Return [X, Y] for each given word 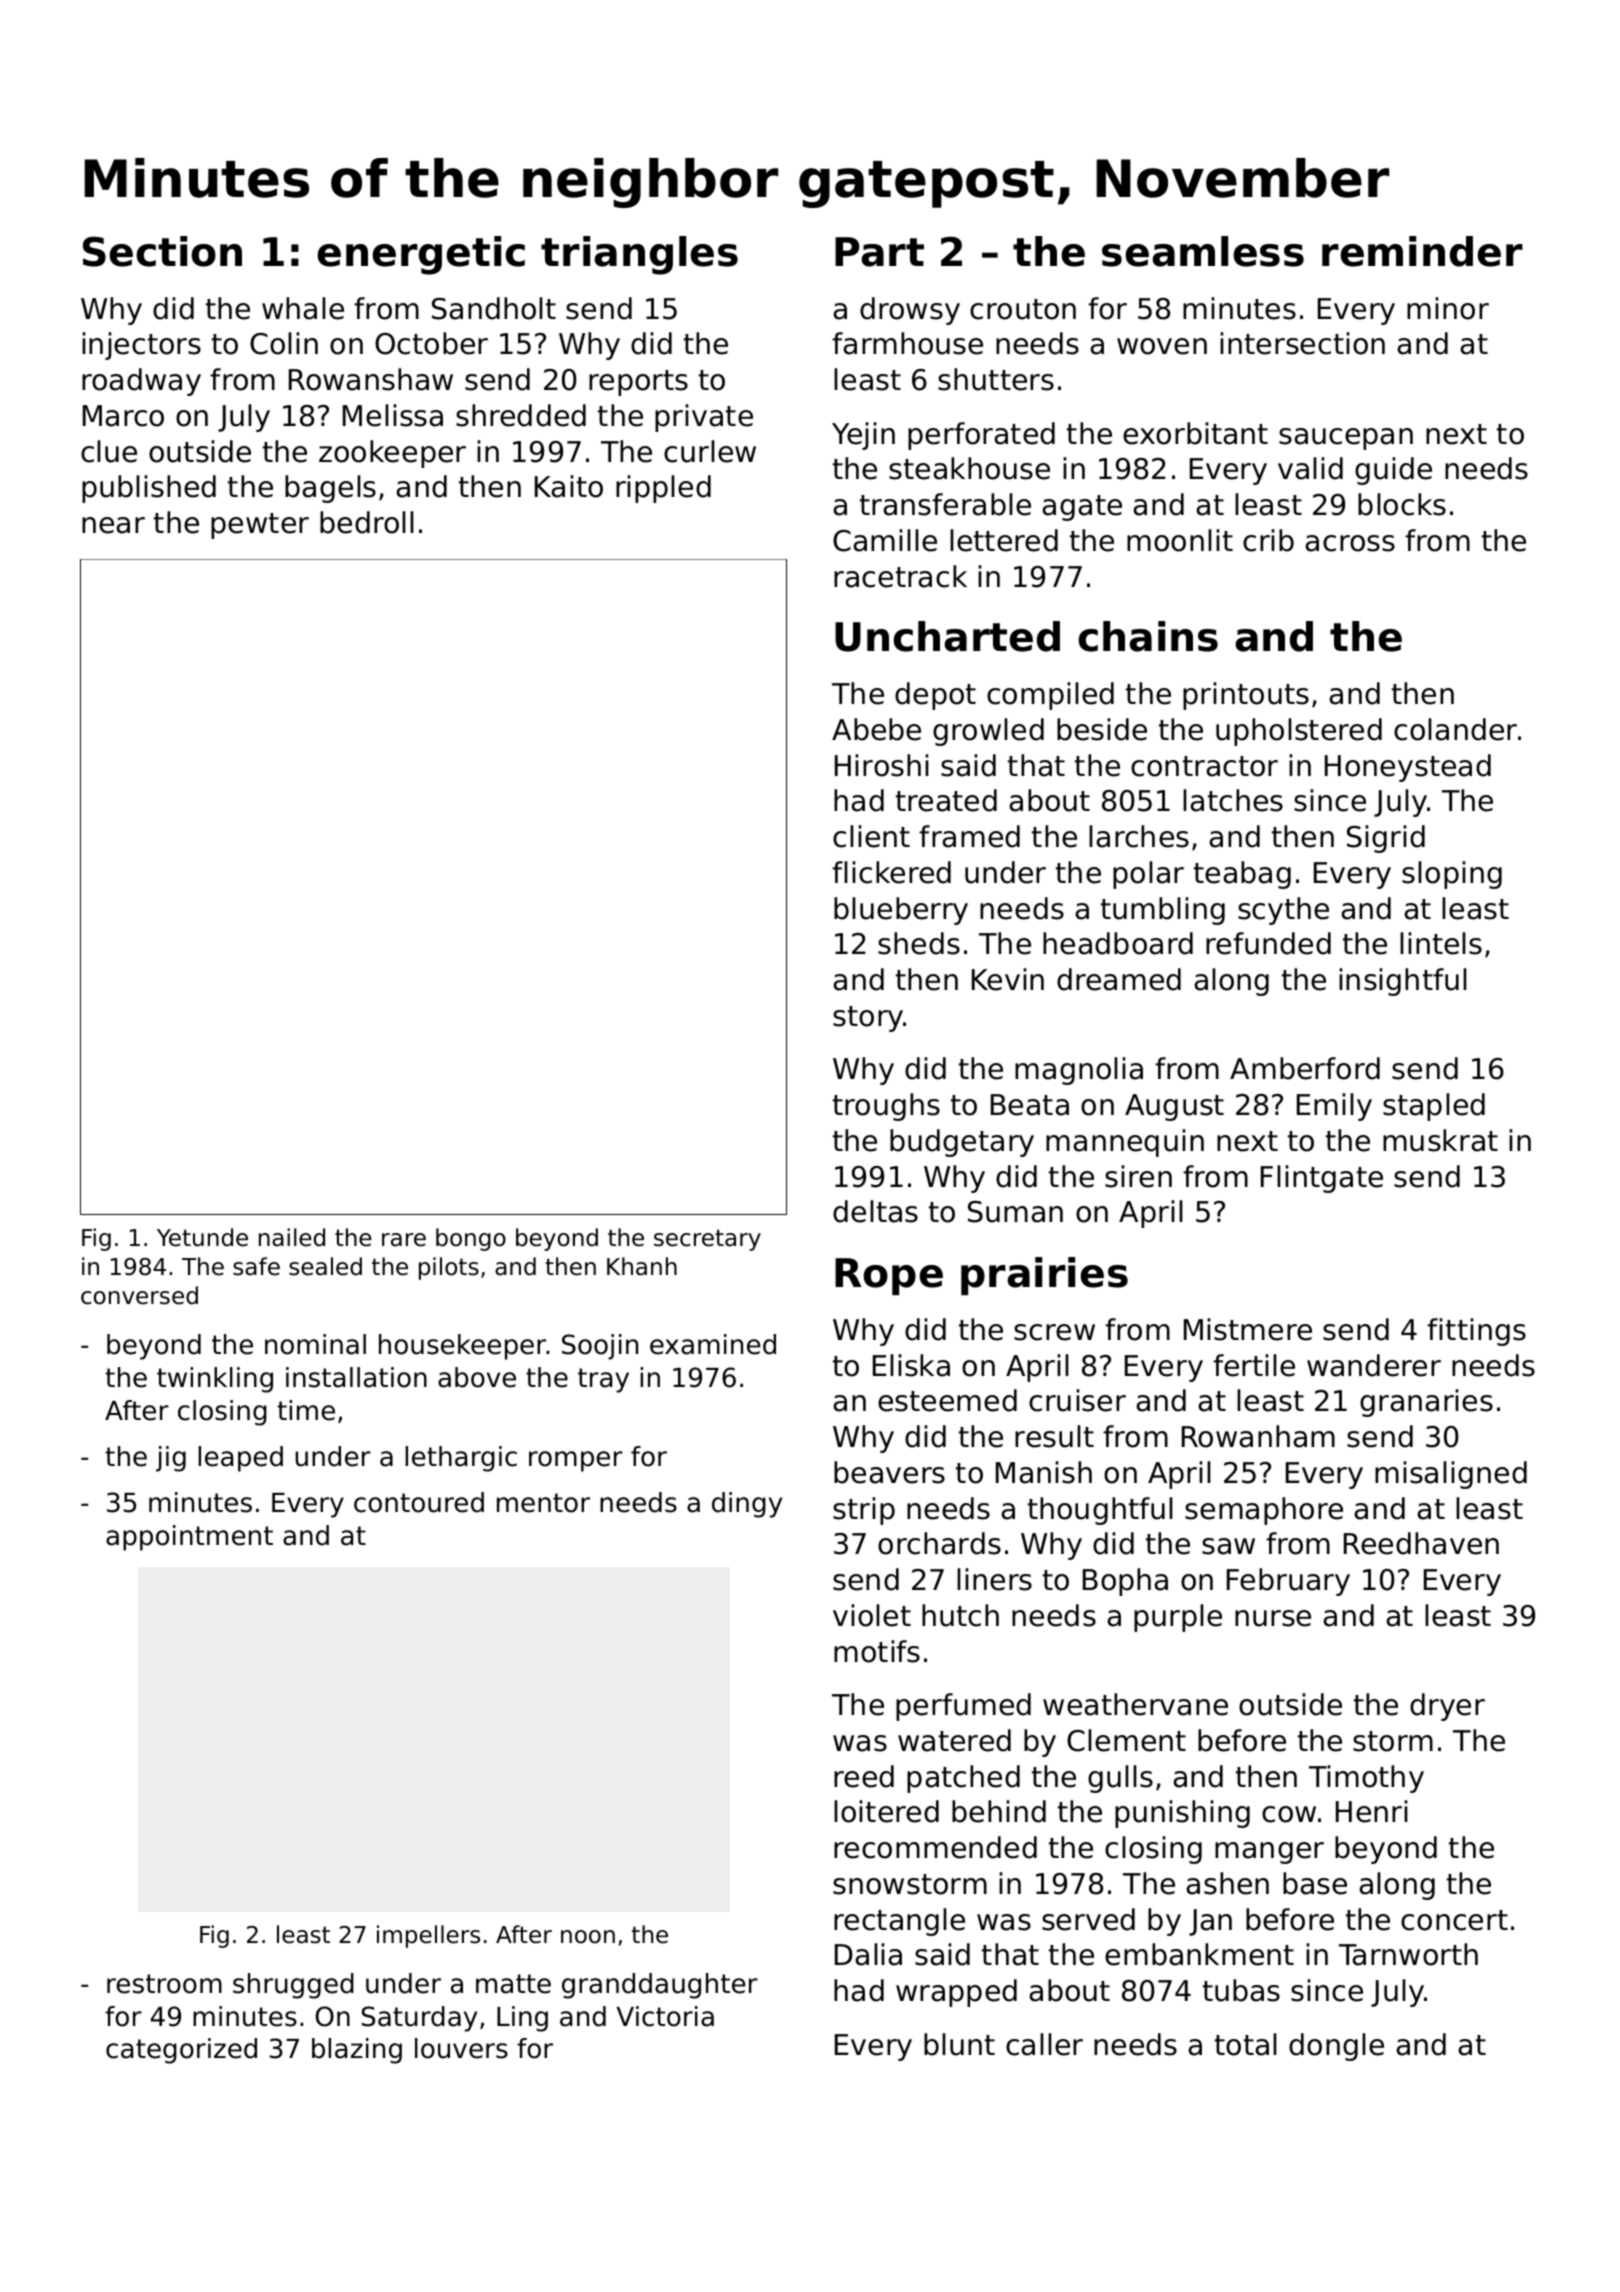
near [113, 525]
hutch [960, 1615]
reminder [1422, 251]
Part [879, 252]
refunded [1268, 943]
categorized [181, 2051]
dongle [1336, 2047]
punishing [1182, 1814]
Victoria [665, 2016]
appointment [189, 1538]
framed [969, 836]
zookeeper [392, 454]
